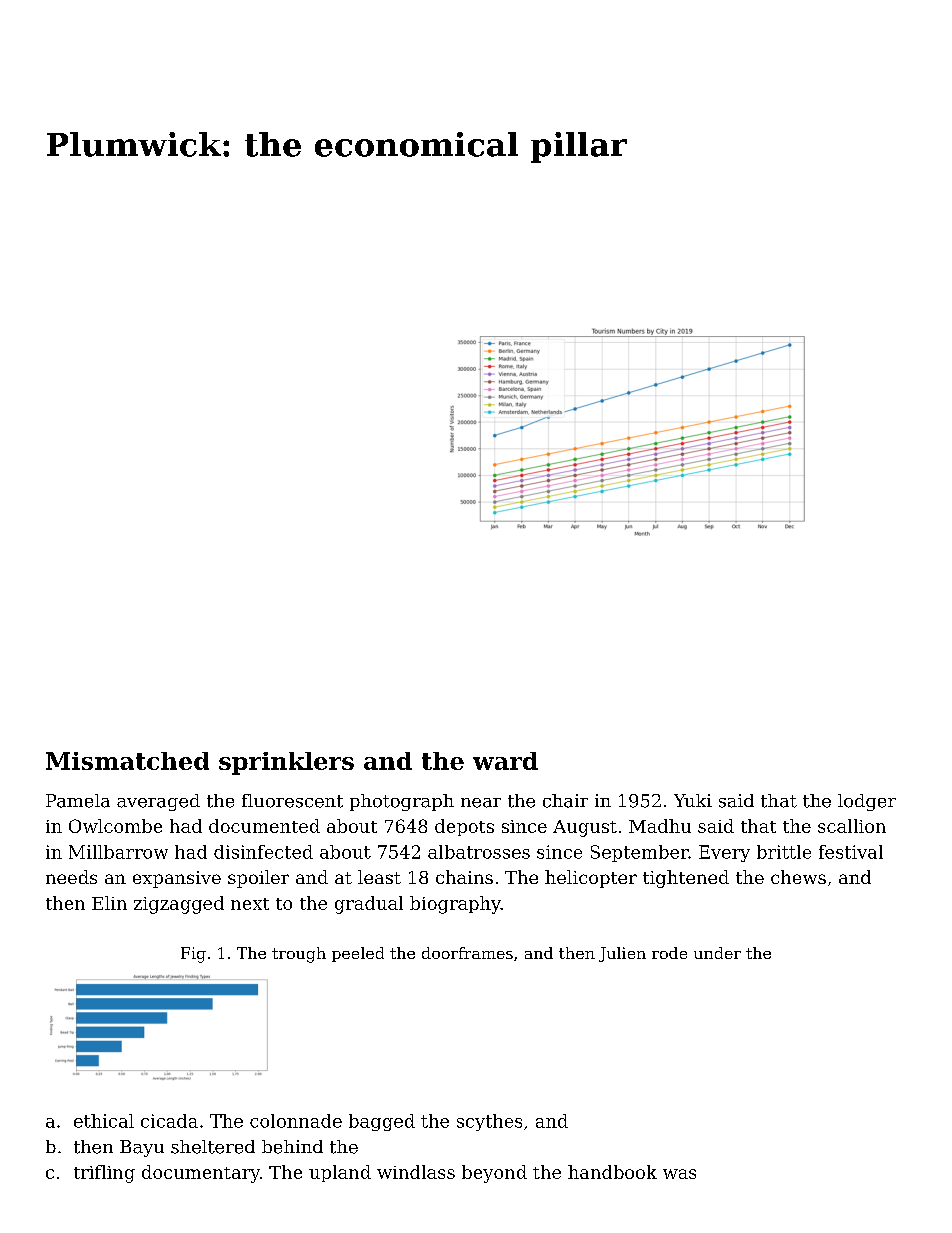 This screenshot has width=952, height=1233. What do you see at coordinates (109, 903) in the screenshot?
I see `Elin` at bounding box center [109, 903].
